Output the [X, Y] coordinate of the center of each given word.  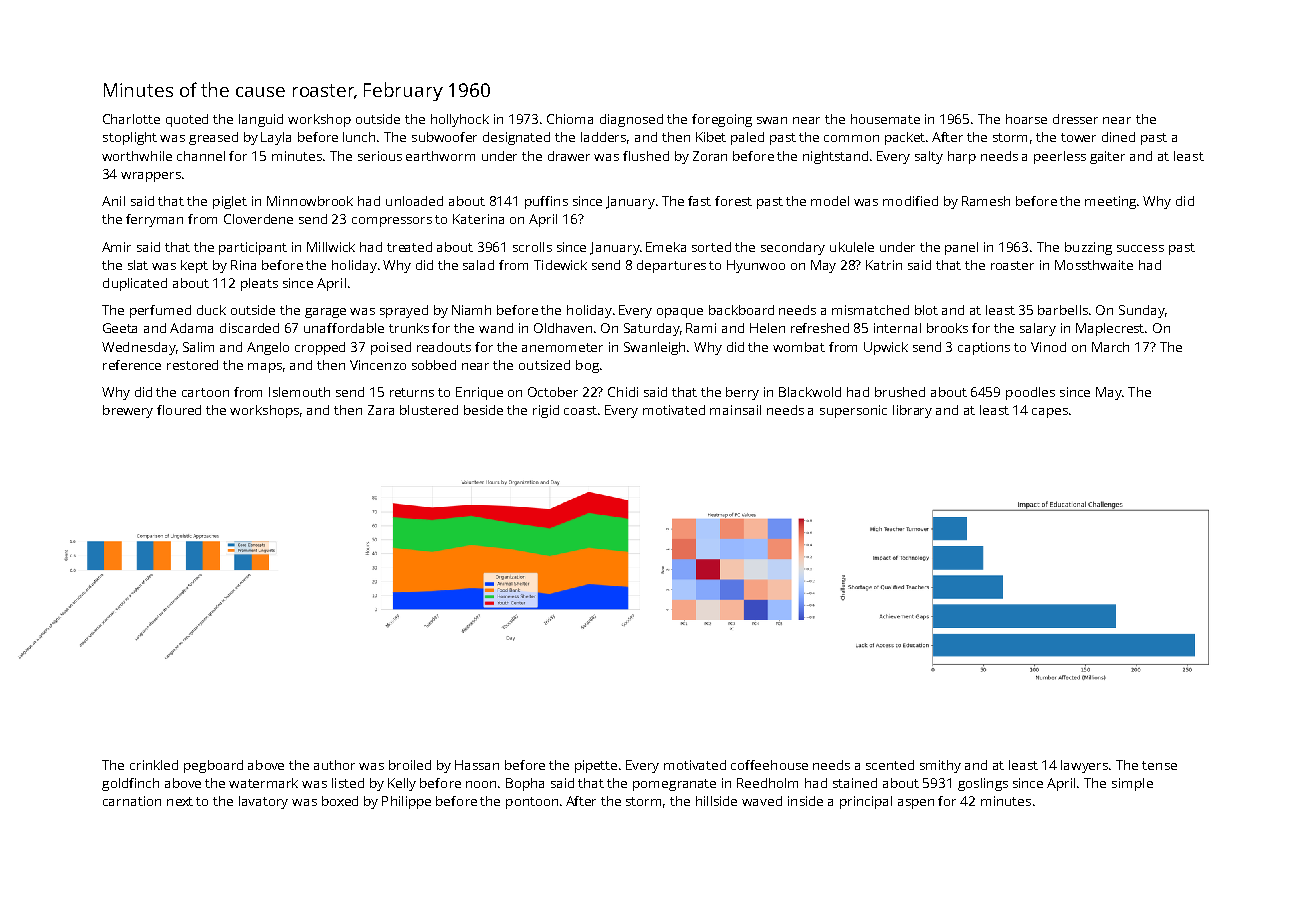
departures [671, 266]
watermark [263, 783]
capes [1050, 413]
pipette [596, 766]
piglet [230, 202]
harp [962, 157]
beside [483, 410]
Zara [381, 410]
